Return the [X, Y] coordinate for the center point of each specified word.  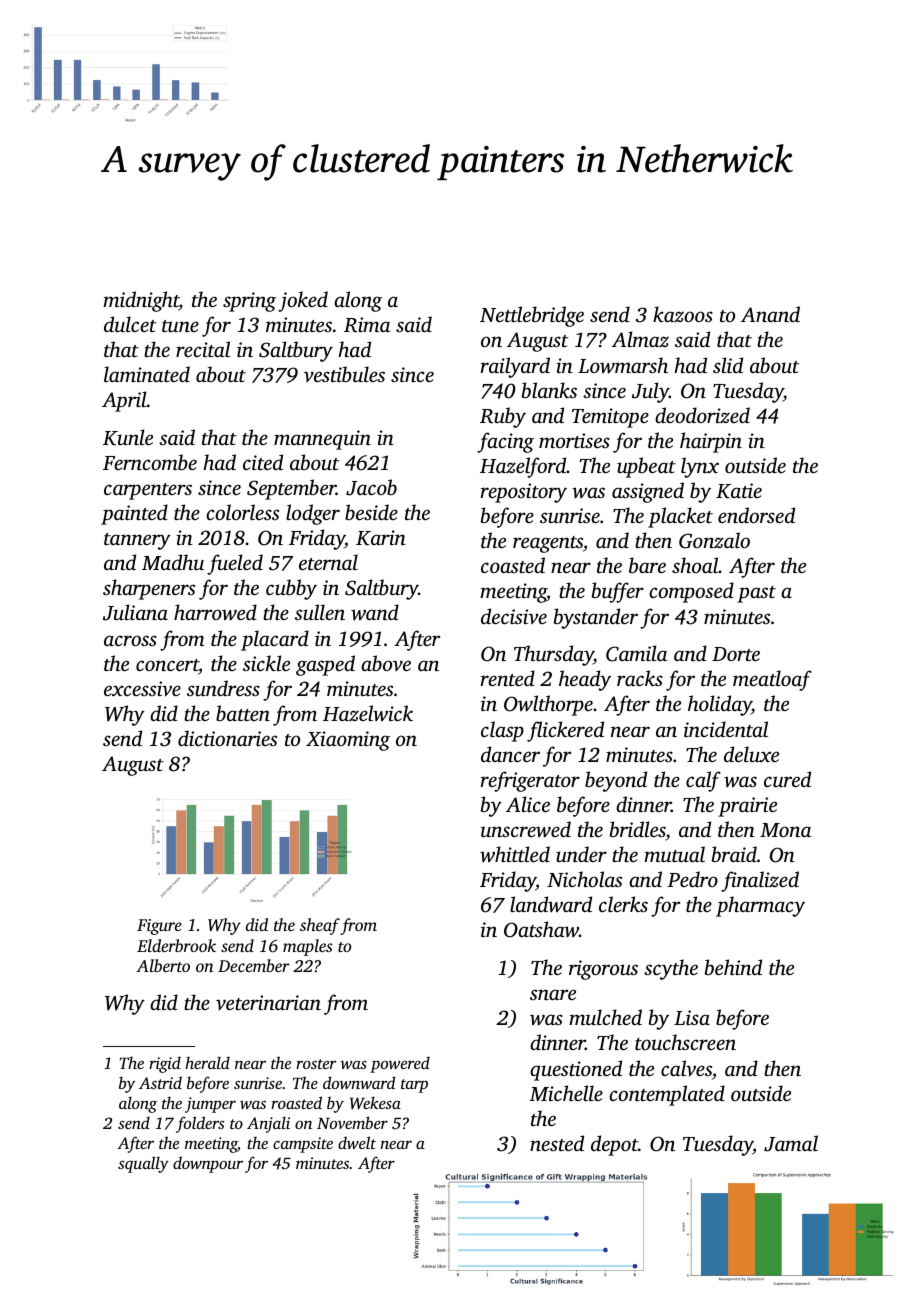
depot [614, 1145]
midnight [141, 301]
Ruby [503, 417]
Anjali [268, 1124]
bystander [596, 618]
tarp [414, 1086]
